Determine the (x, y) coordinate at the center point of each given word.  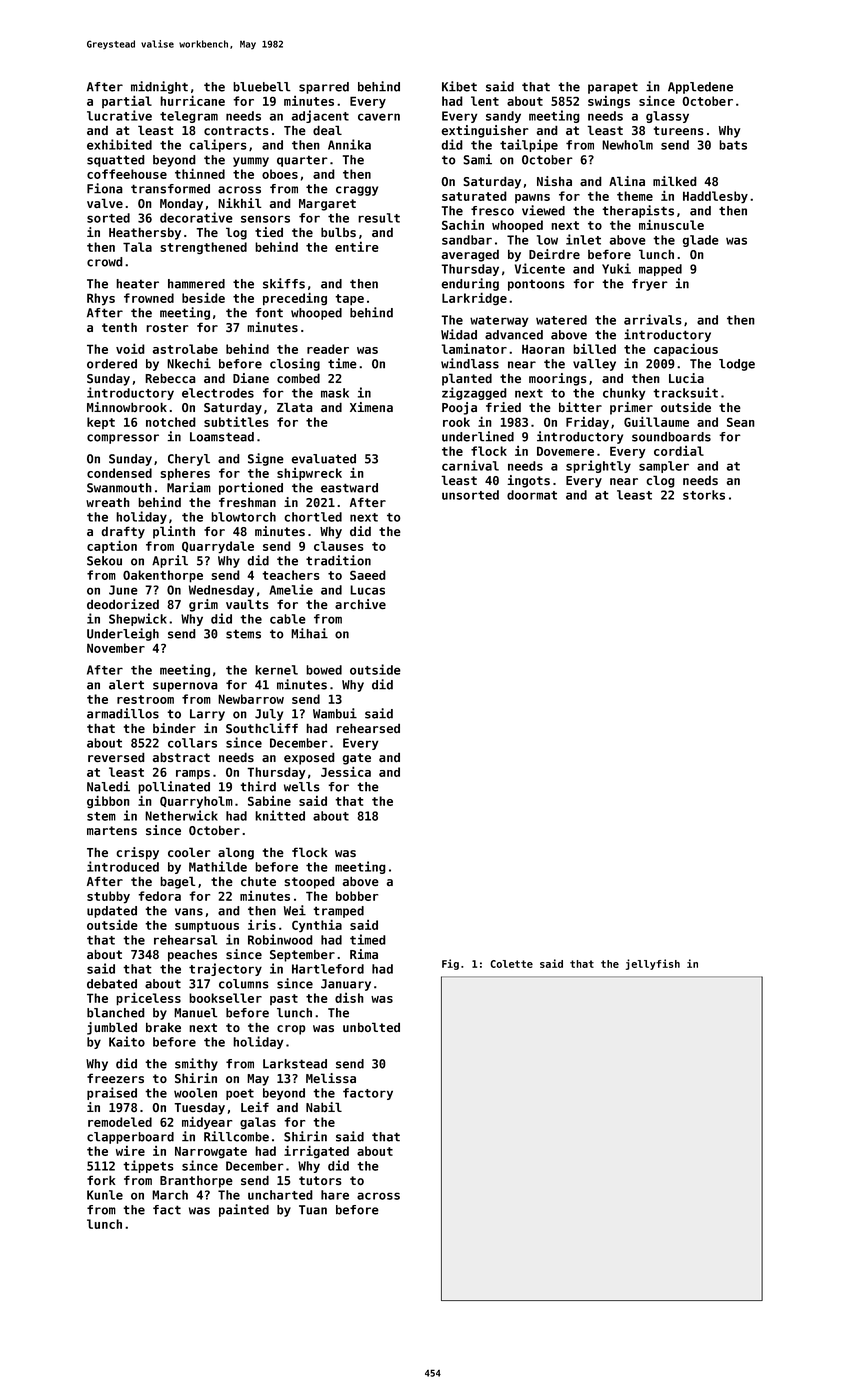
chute (258, 881)
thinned (200, 173)
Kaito (127, 1041)
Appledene (700, 88)
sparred (324, 88)
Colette (511, 964)
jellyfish (653, 964)
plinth (174, 532)
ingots (528, 481)
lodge (737, 365)
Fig (450, 964)
